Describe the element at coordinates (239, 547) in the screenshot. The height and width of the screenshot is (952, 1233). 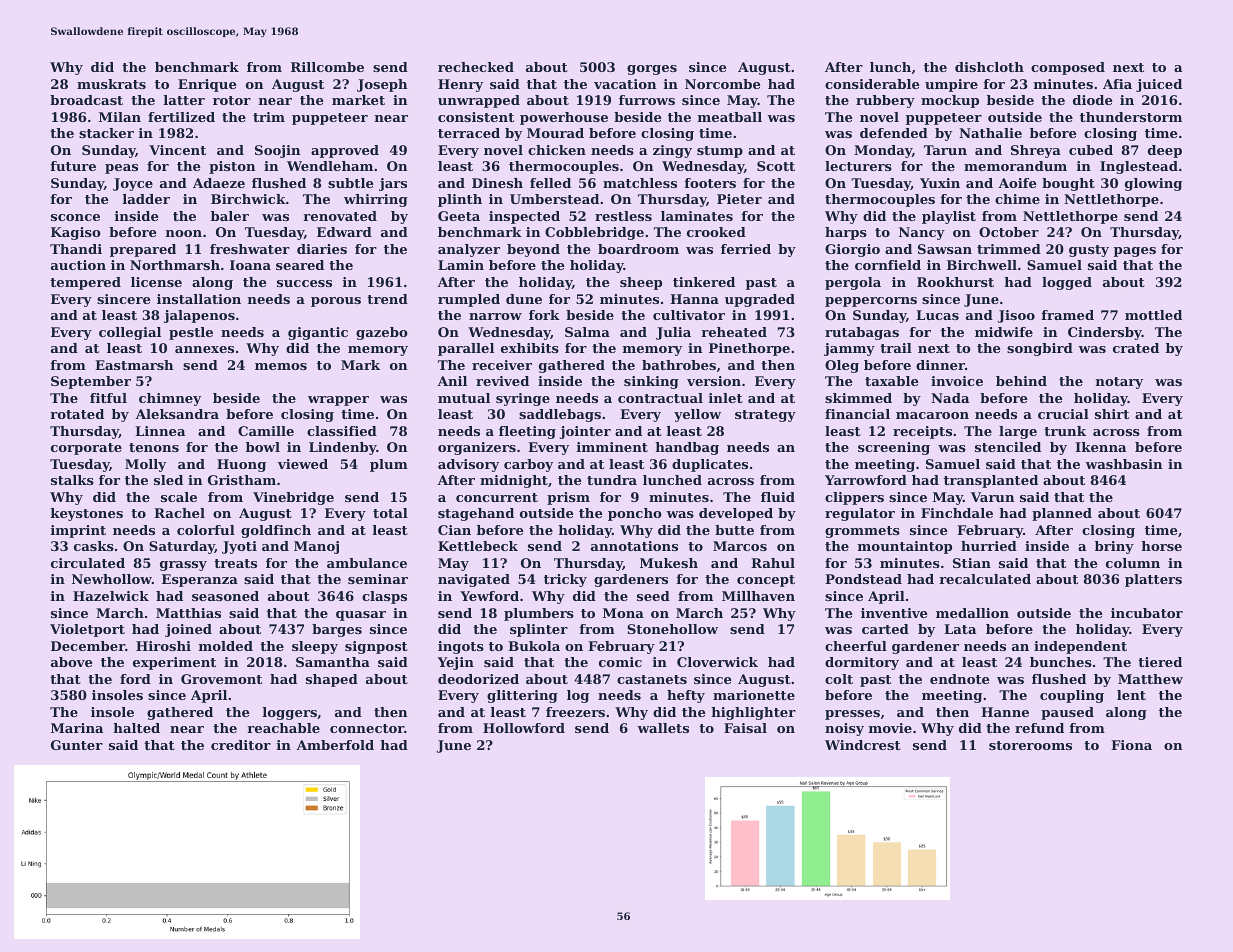
I see `Jyoti` at that location.
